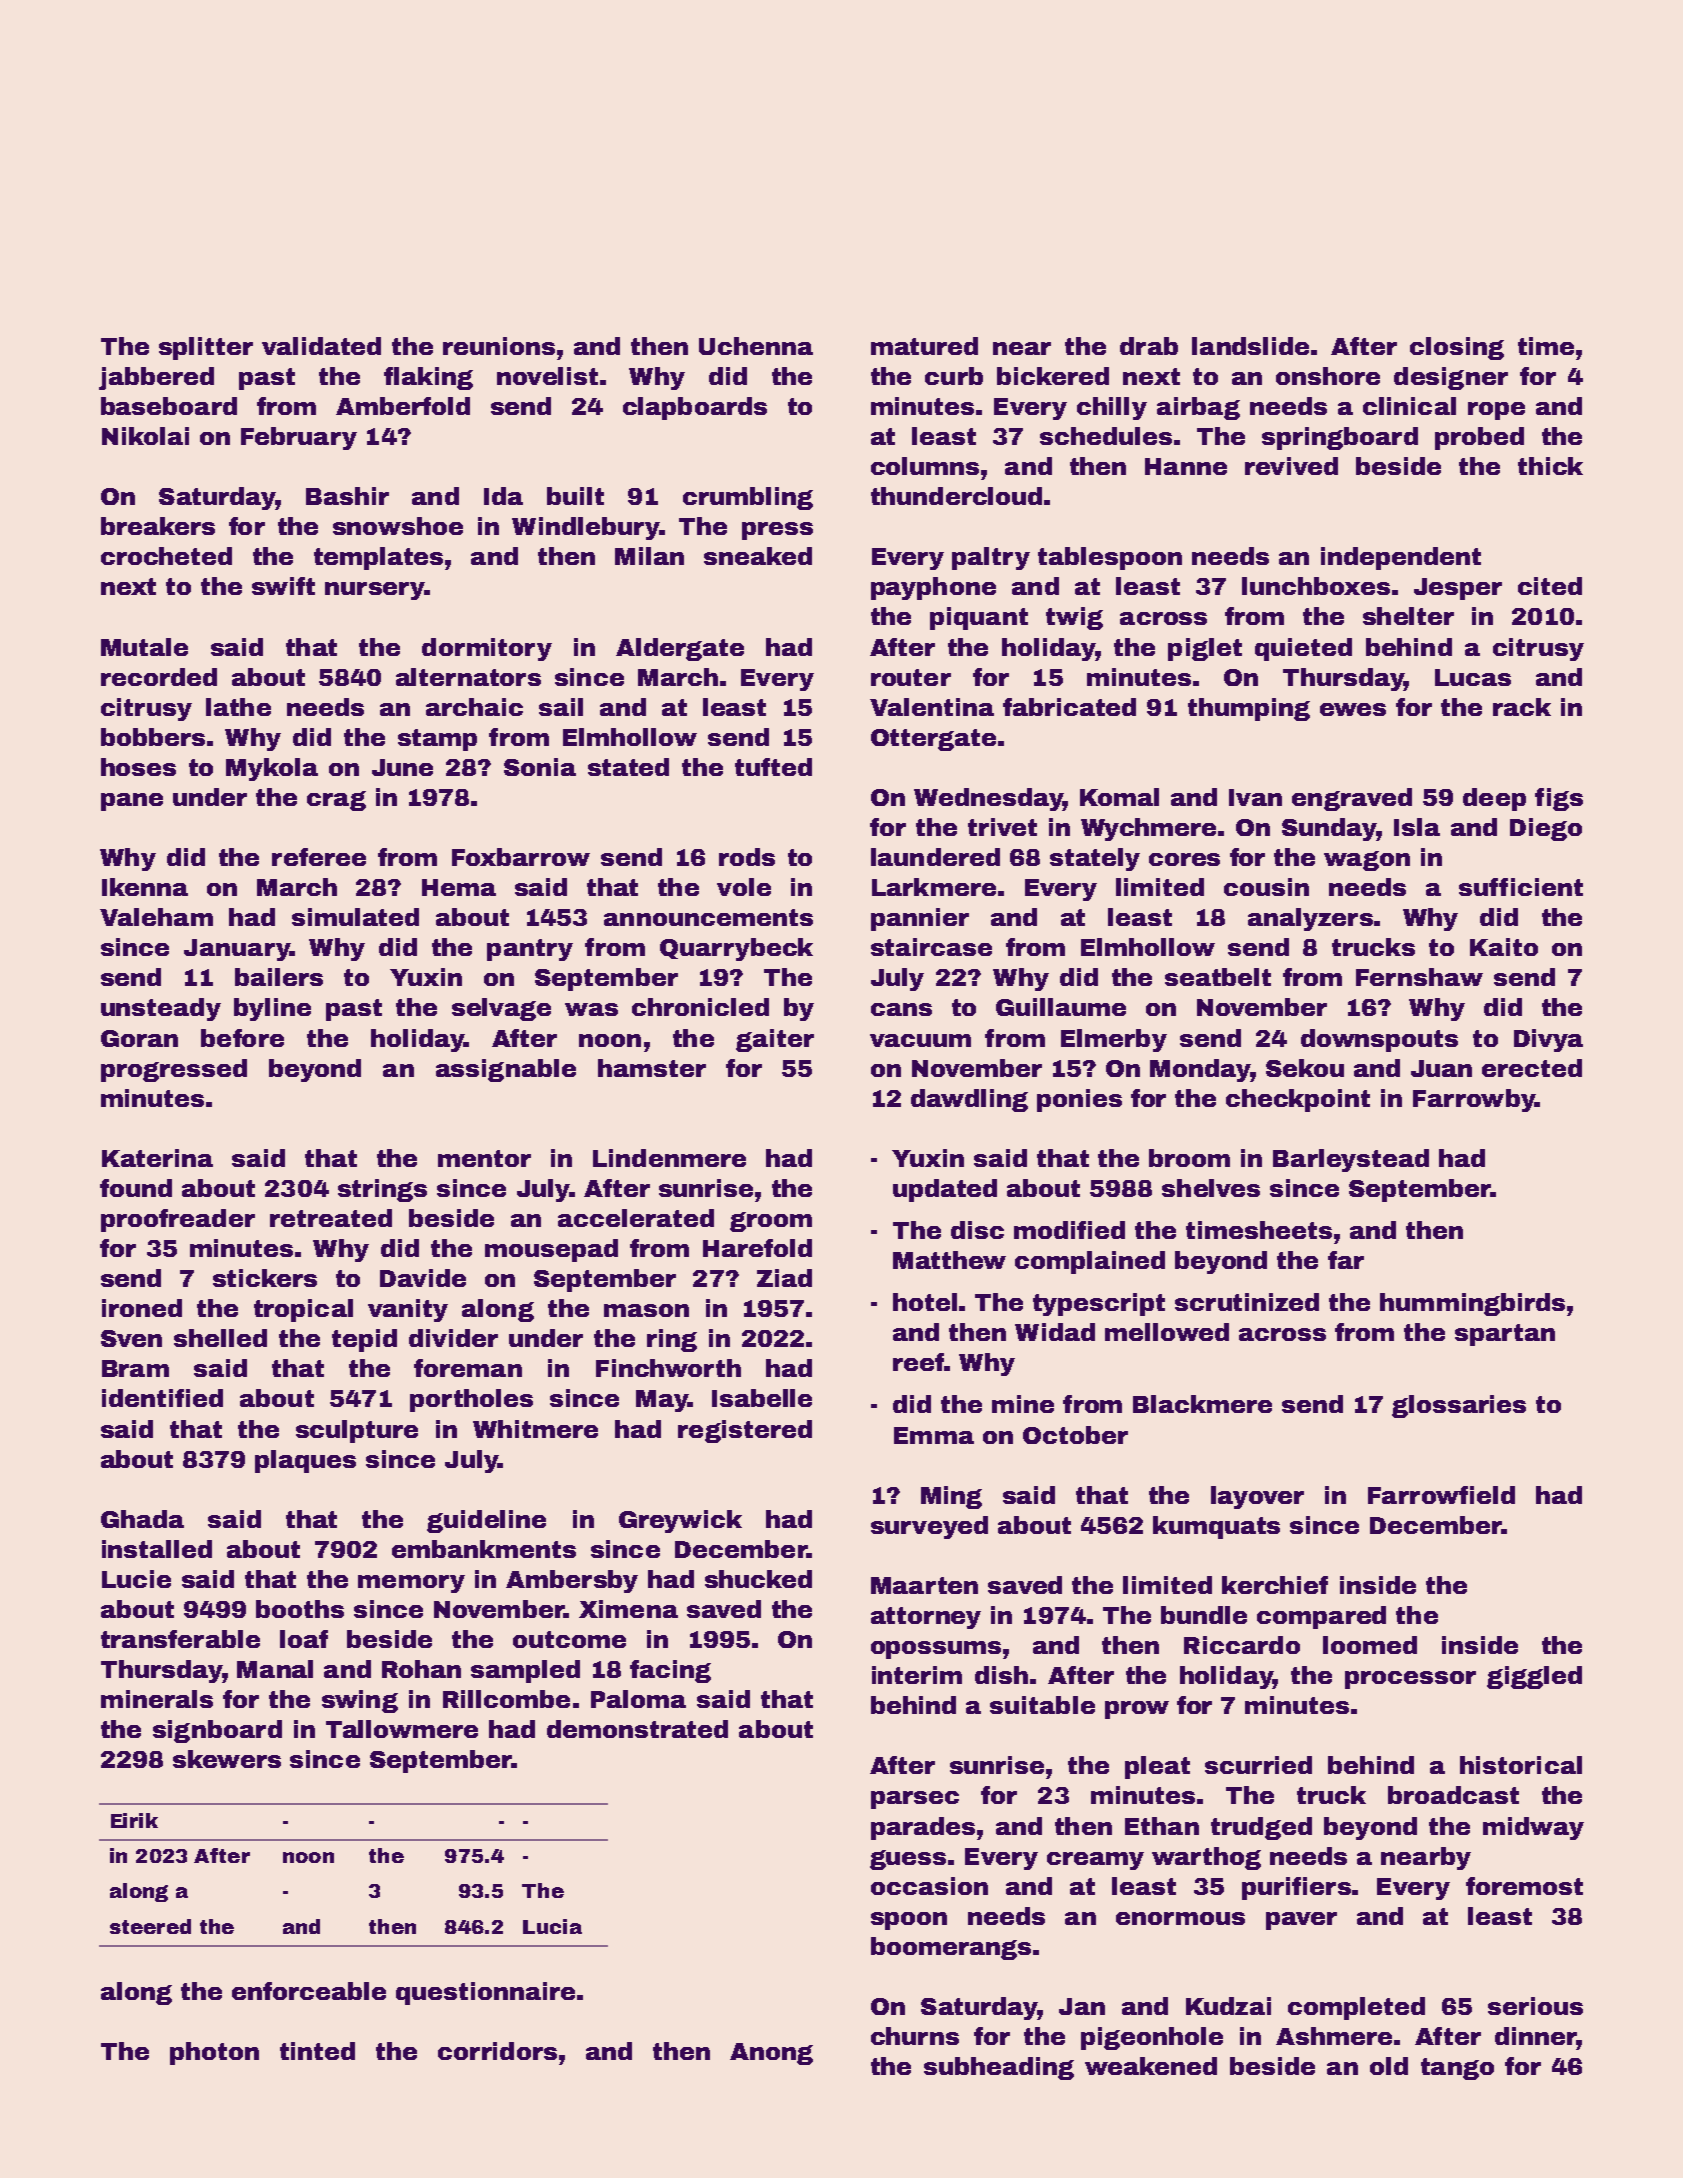 The height and width of the image is (2178, 1683). Describe the element at coordinates (1546, 829) in the image. I see `Diego` at that location.
